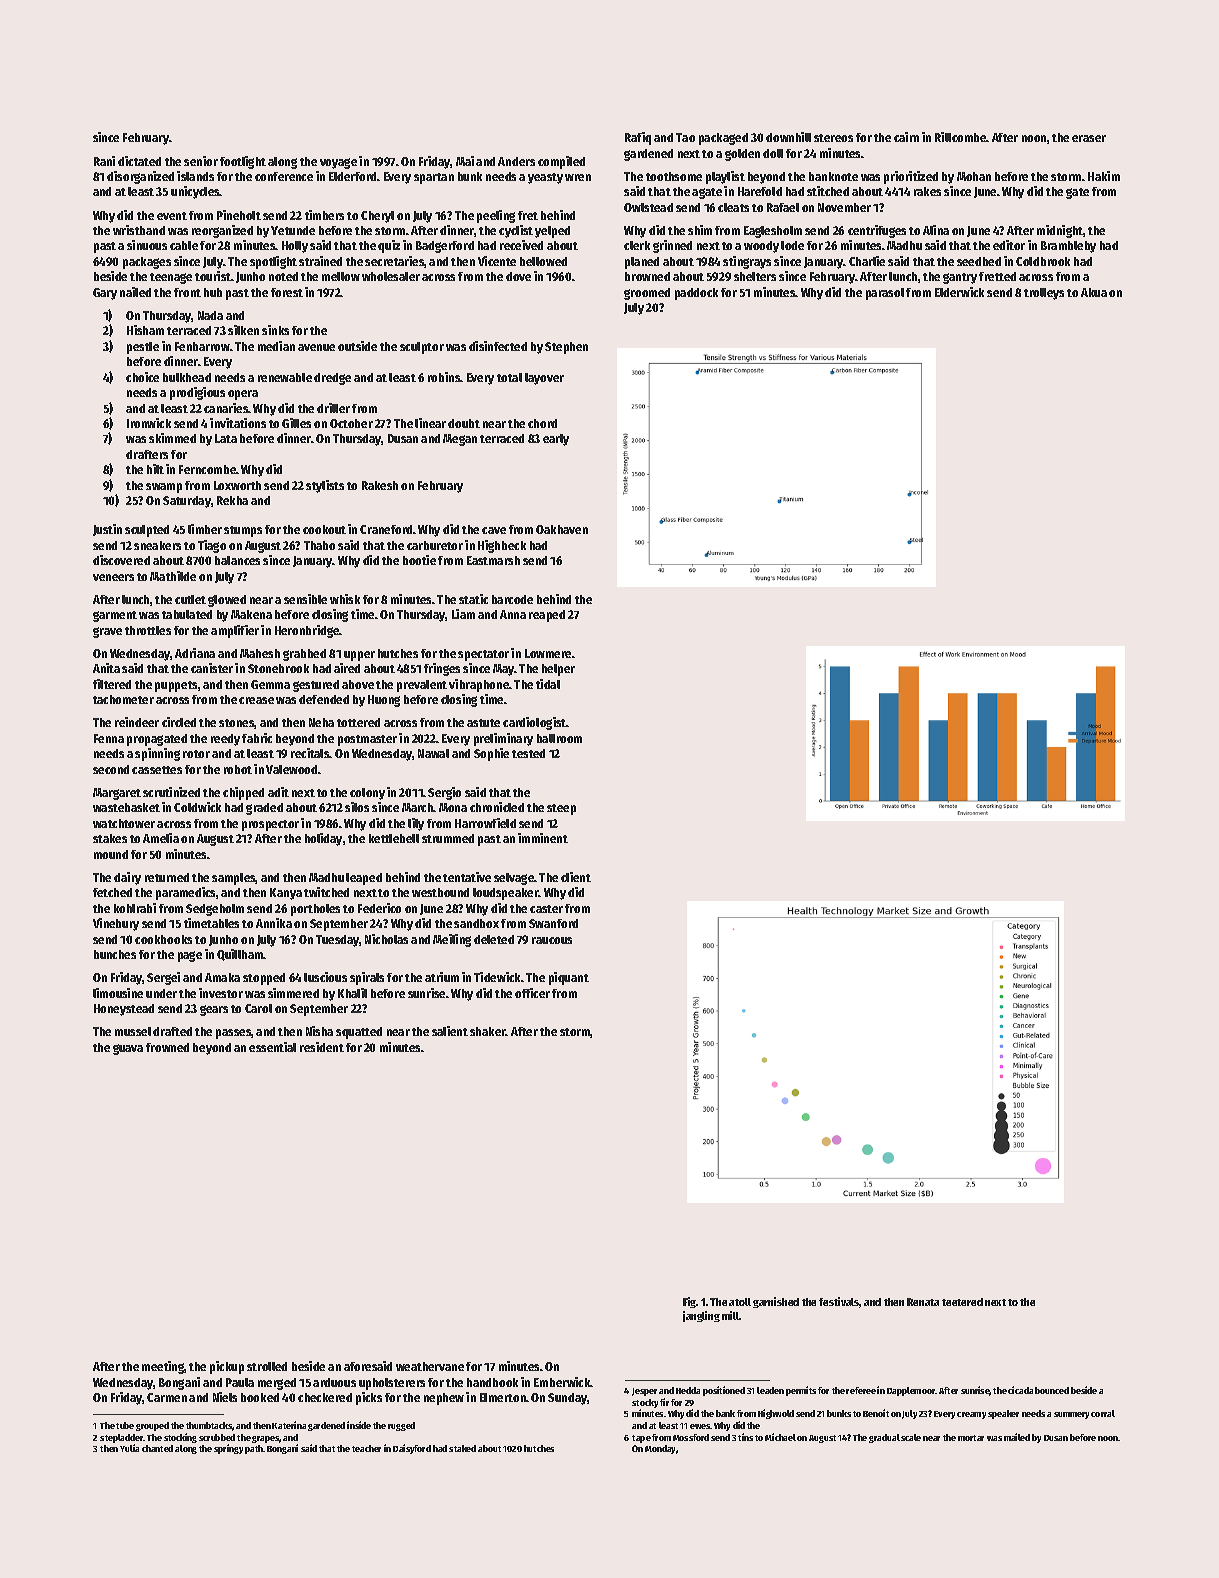  Describe the element at coordinates (1052, 1390) in the document. I see `bounced` at that location.
